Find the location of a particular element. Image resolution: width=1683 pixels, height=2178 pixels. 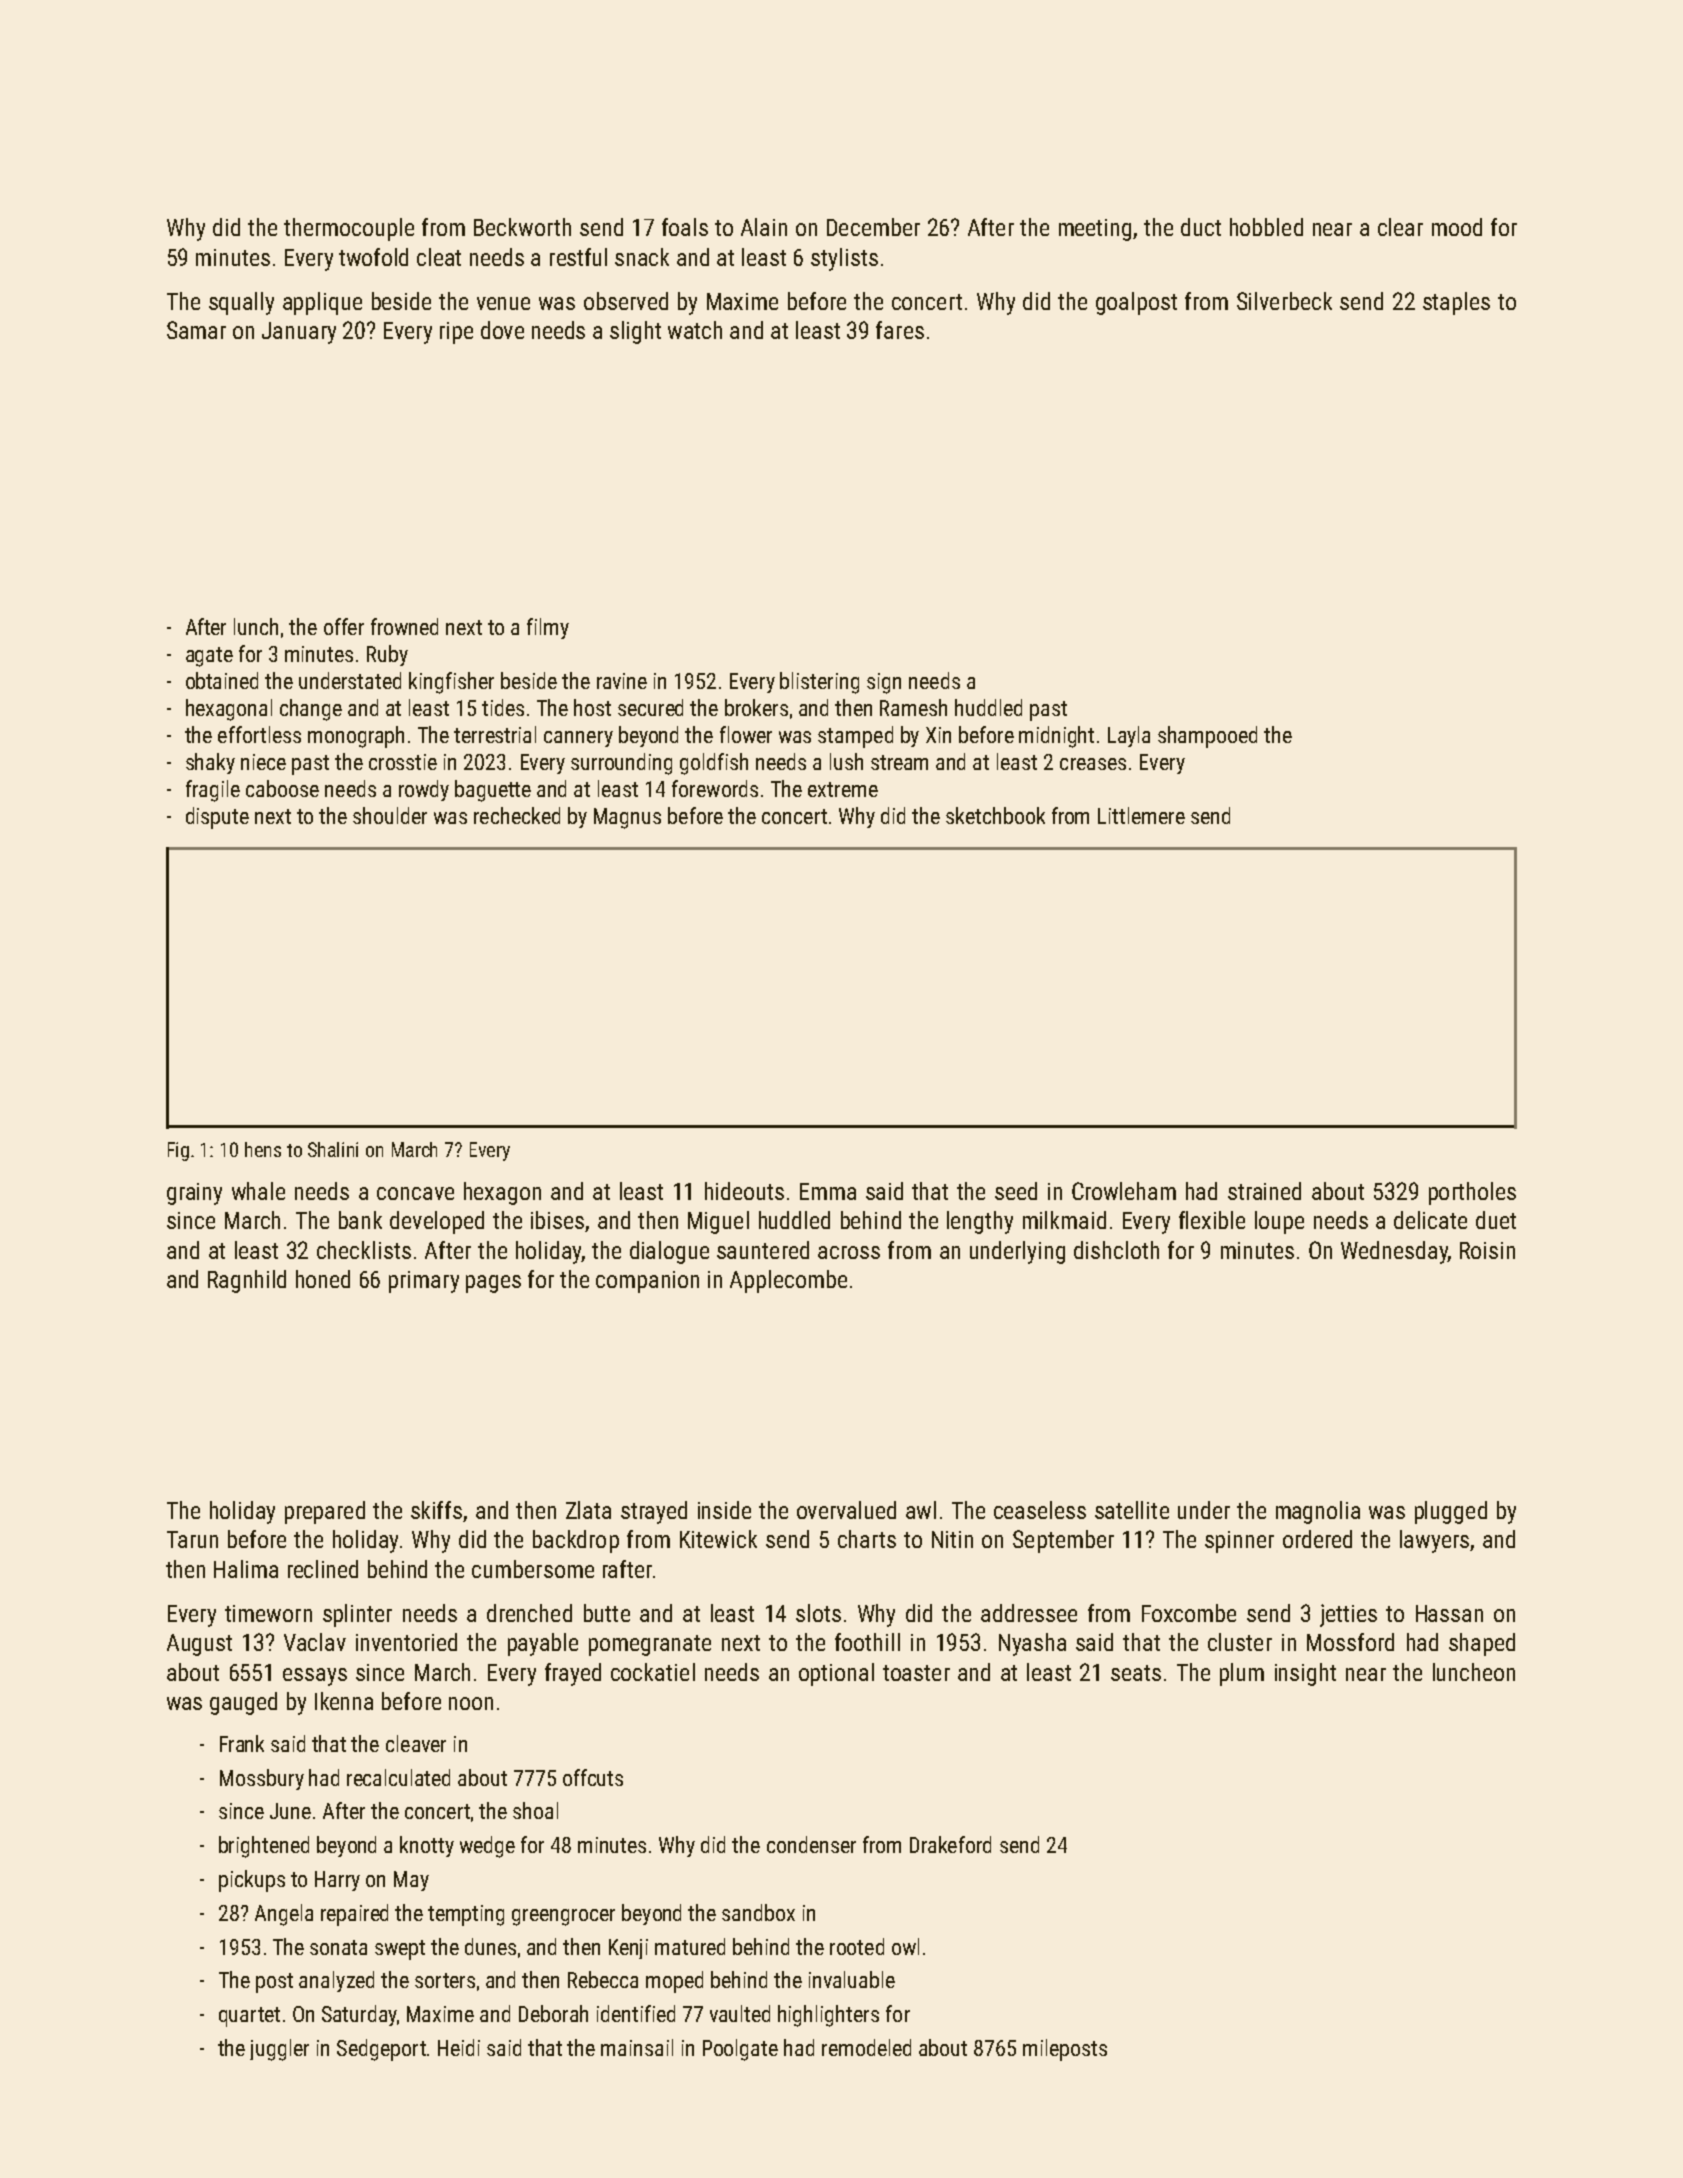

remodeled is located at coordinates (866, 2047).
